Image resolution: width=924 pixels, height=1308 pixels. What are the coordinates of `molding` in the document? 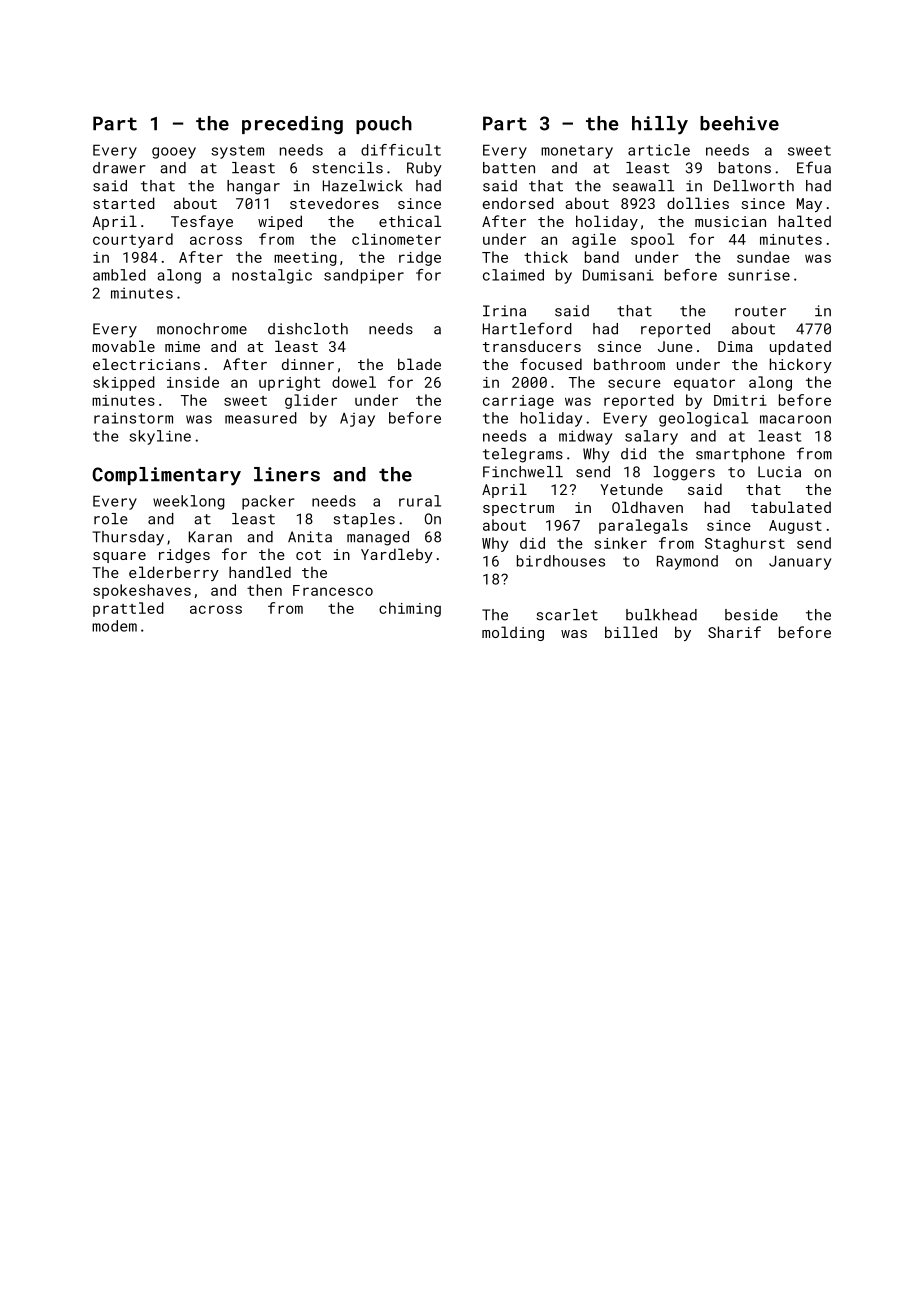 It's located at (513, 633).
